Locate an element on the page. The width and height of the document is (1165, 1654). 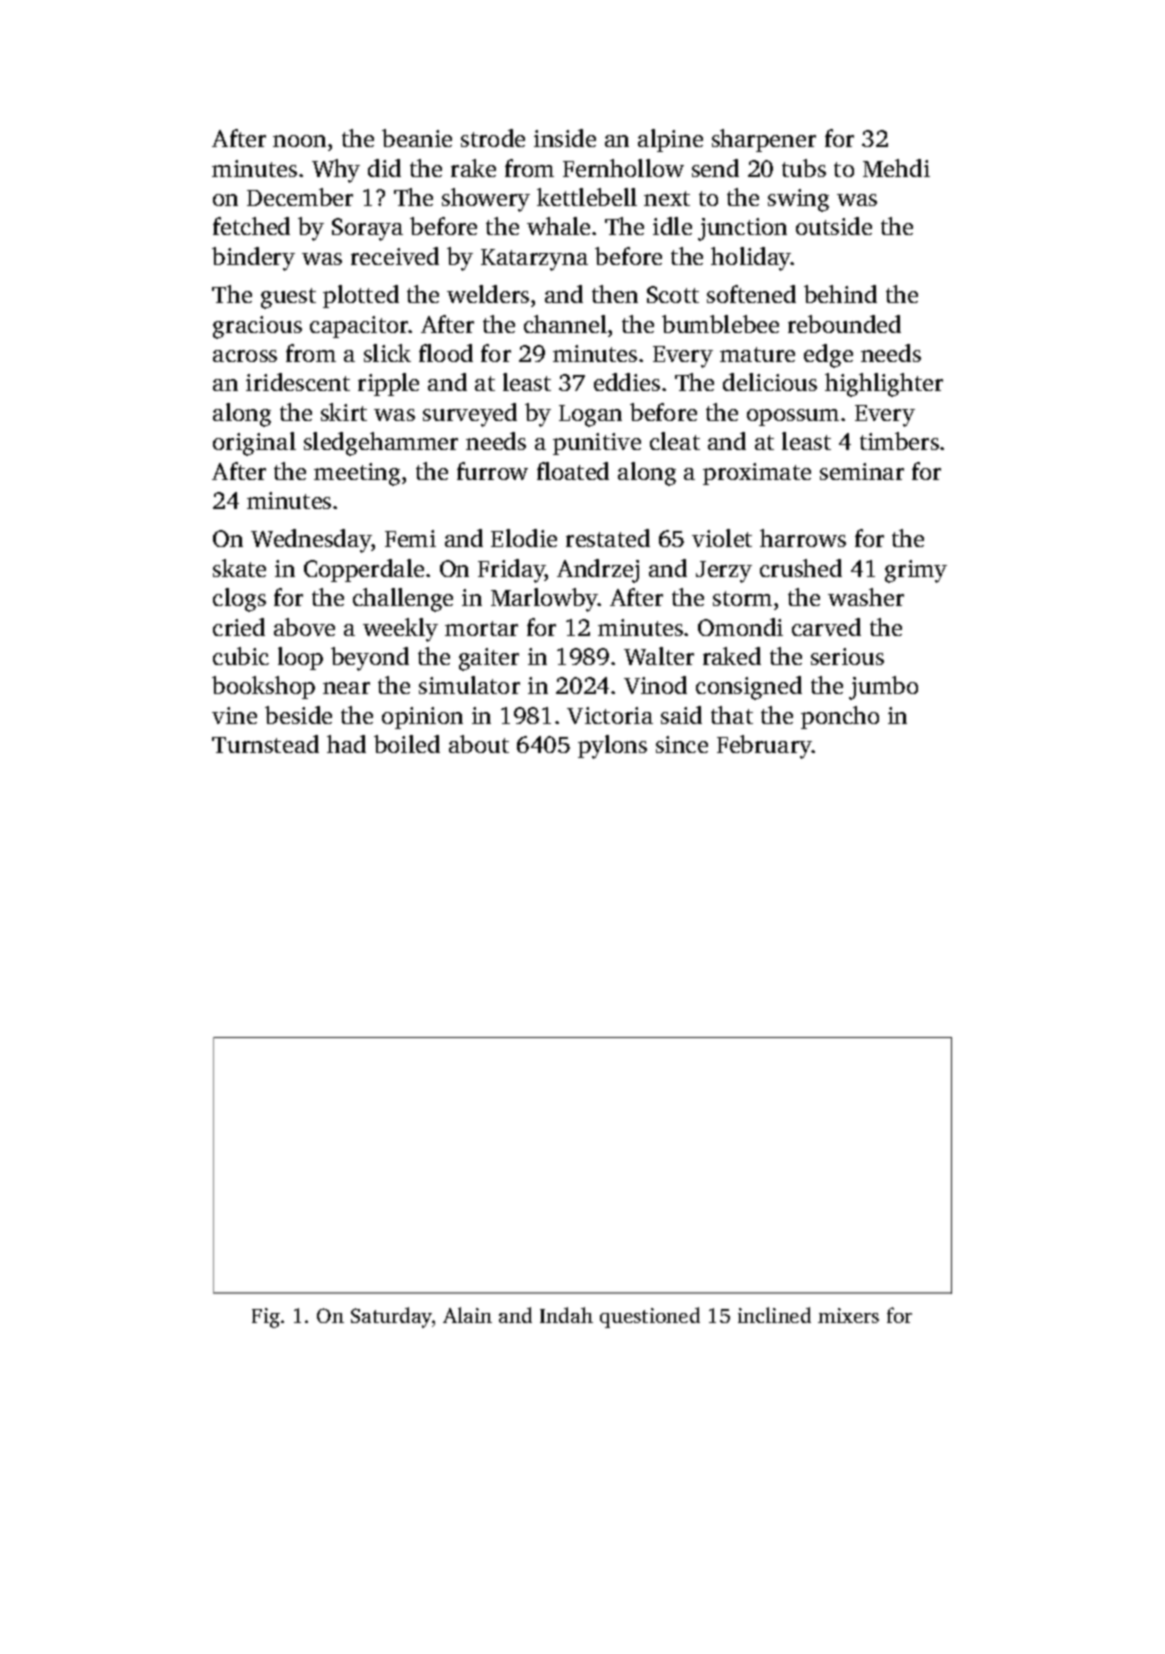
mortar is located at coordinates (481, 628).
